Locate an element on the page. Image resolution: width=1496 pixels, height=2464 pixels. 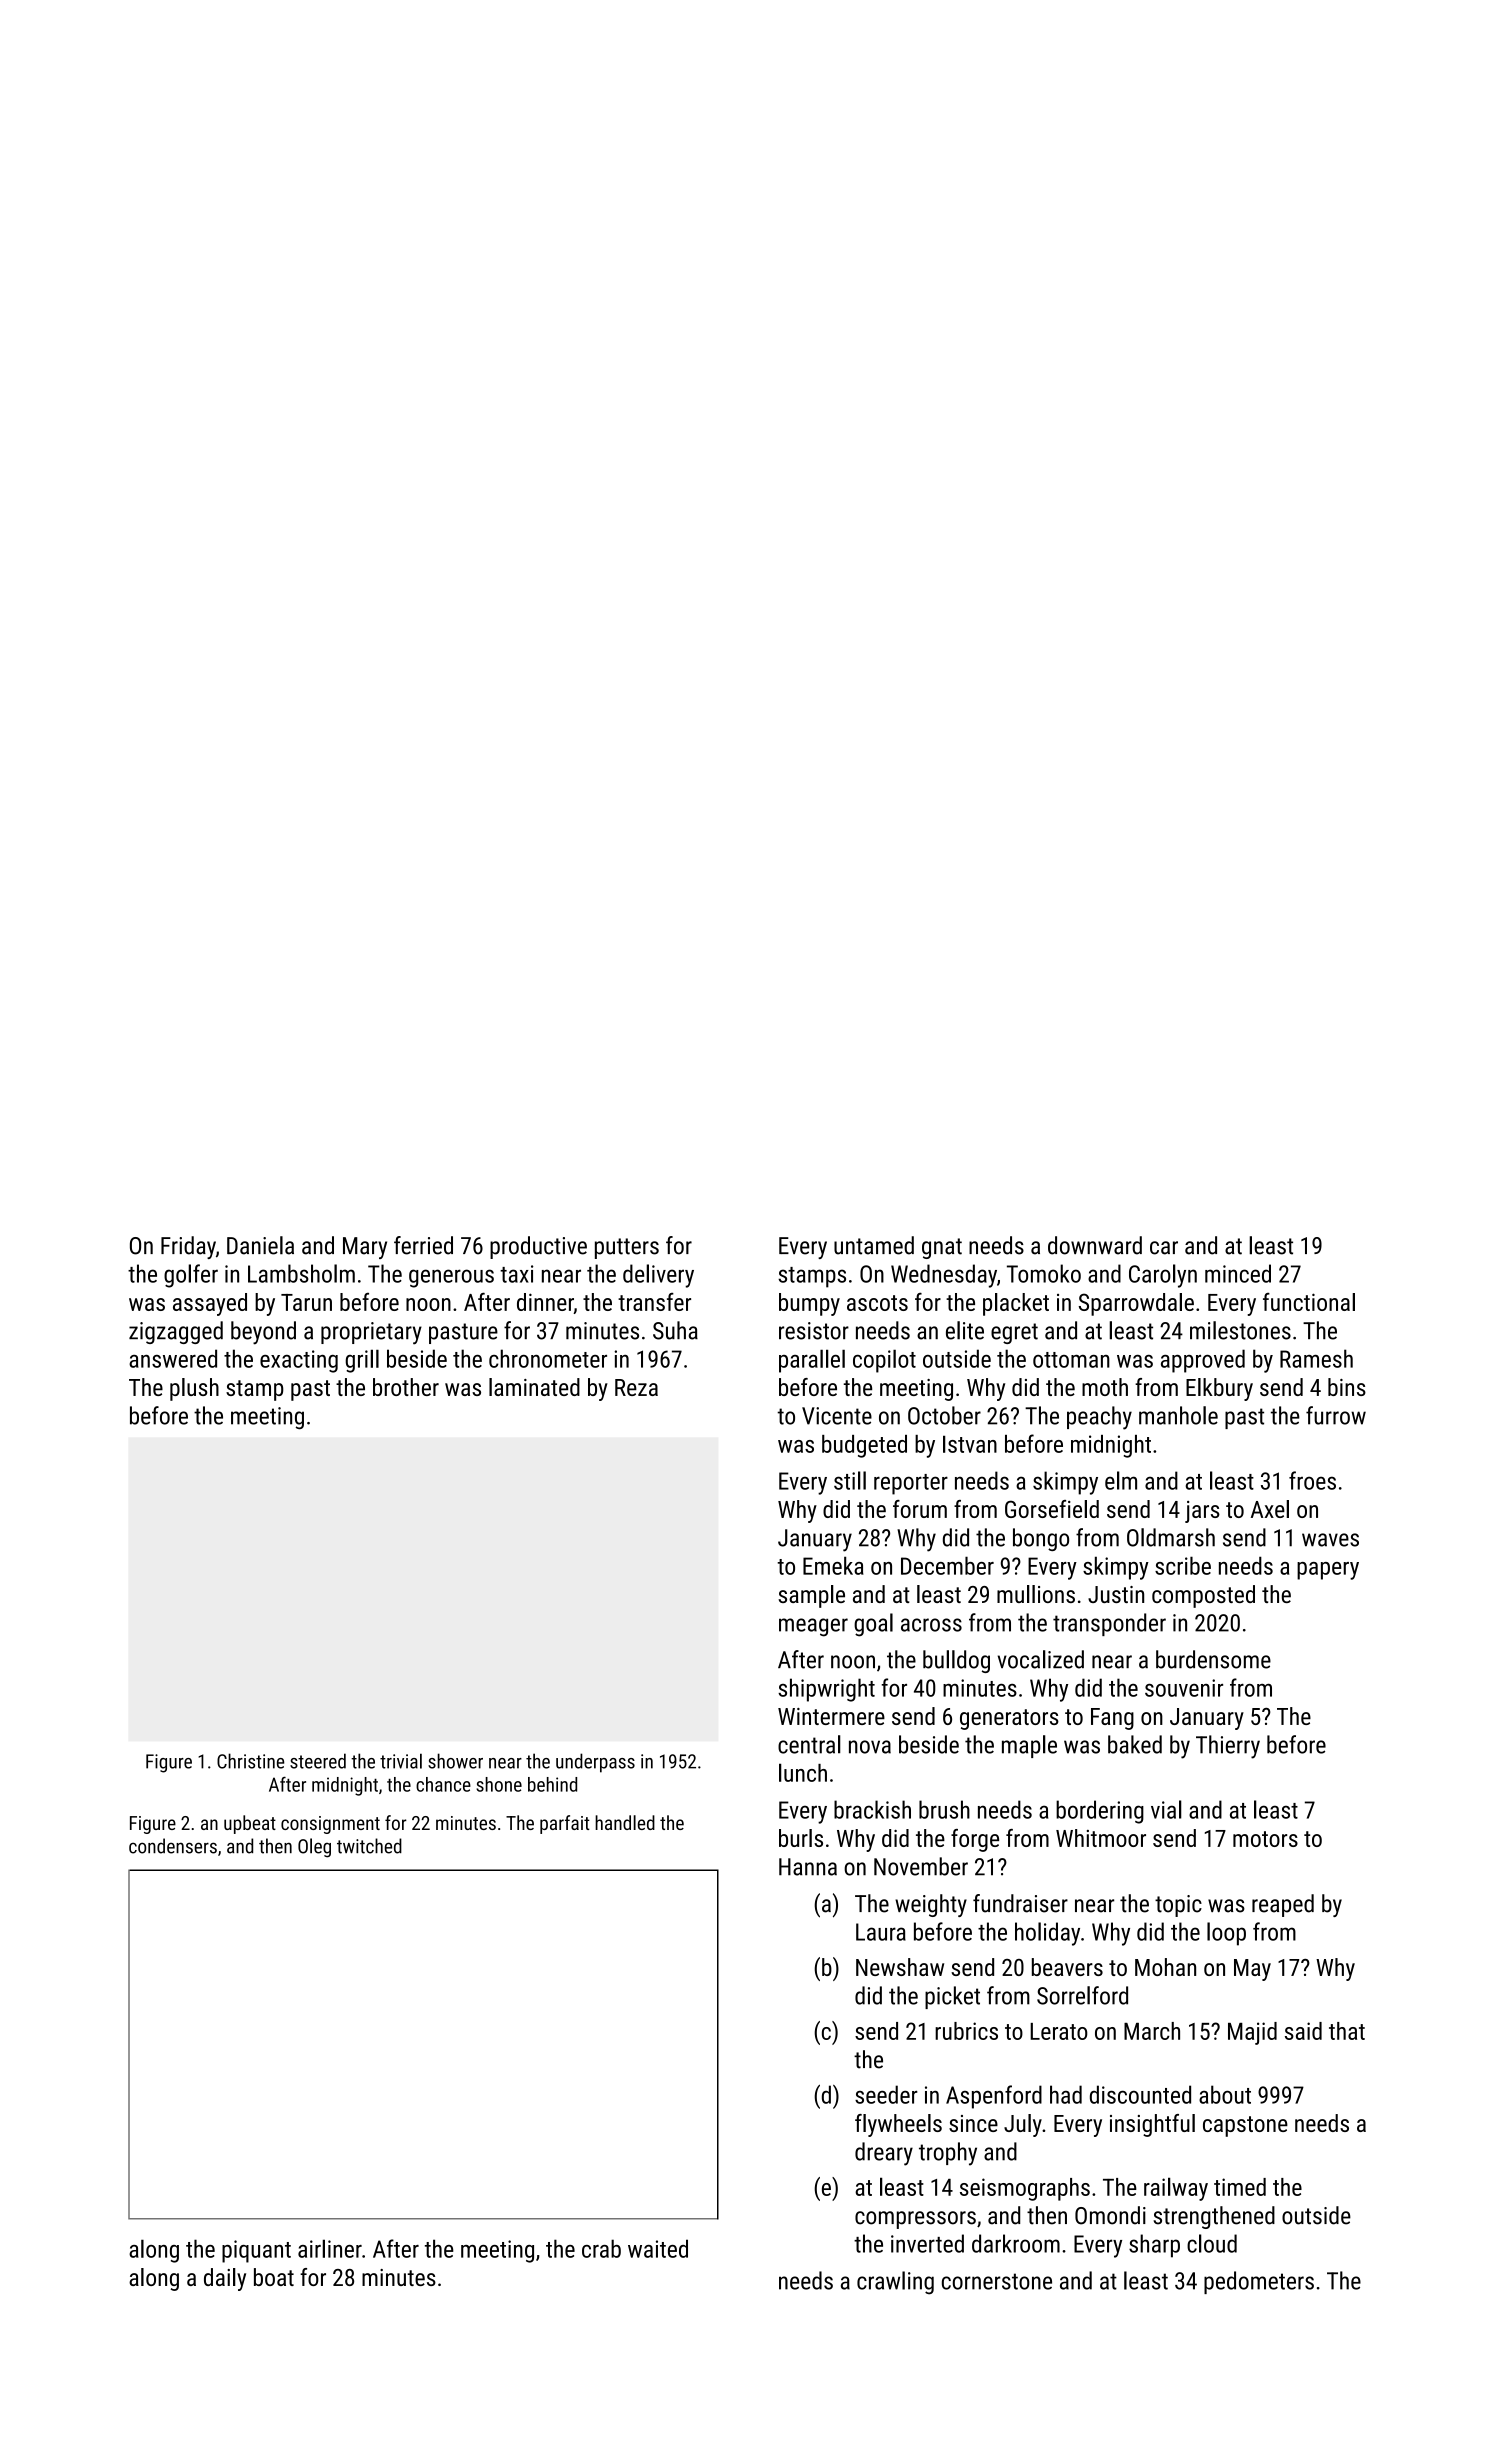
Emeka is located at coordinates (833, 1565).
